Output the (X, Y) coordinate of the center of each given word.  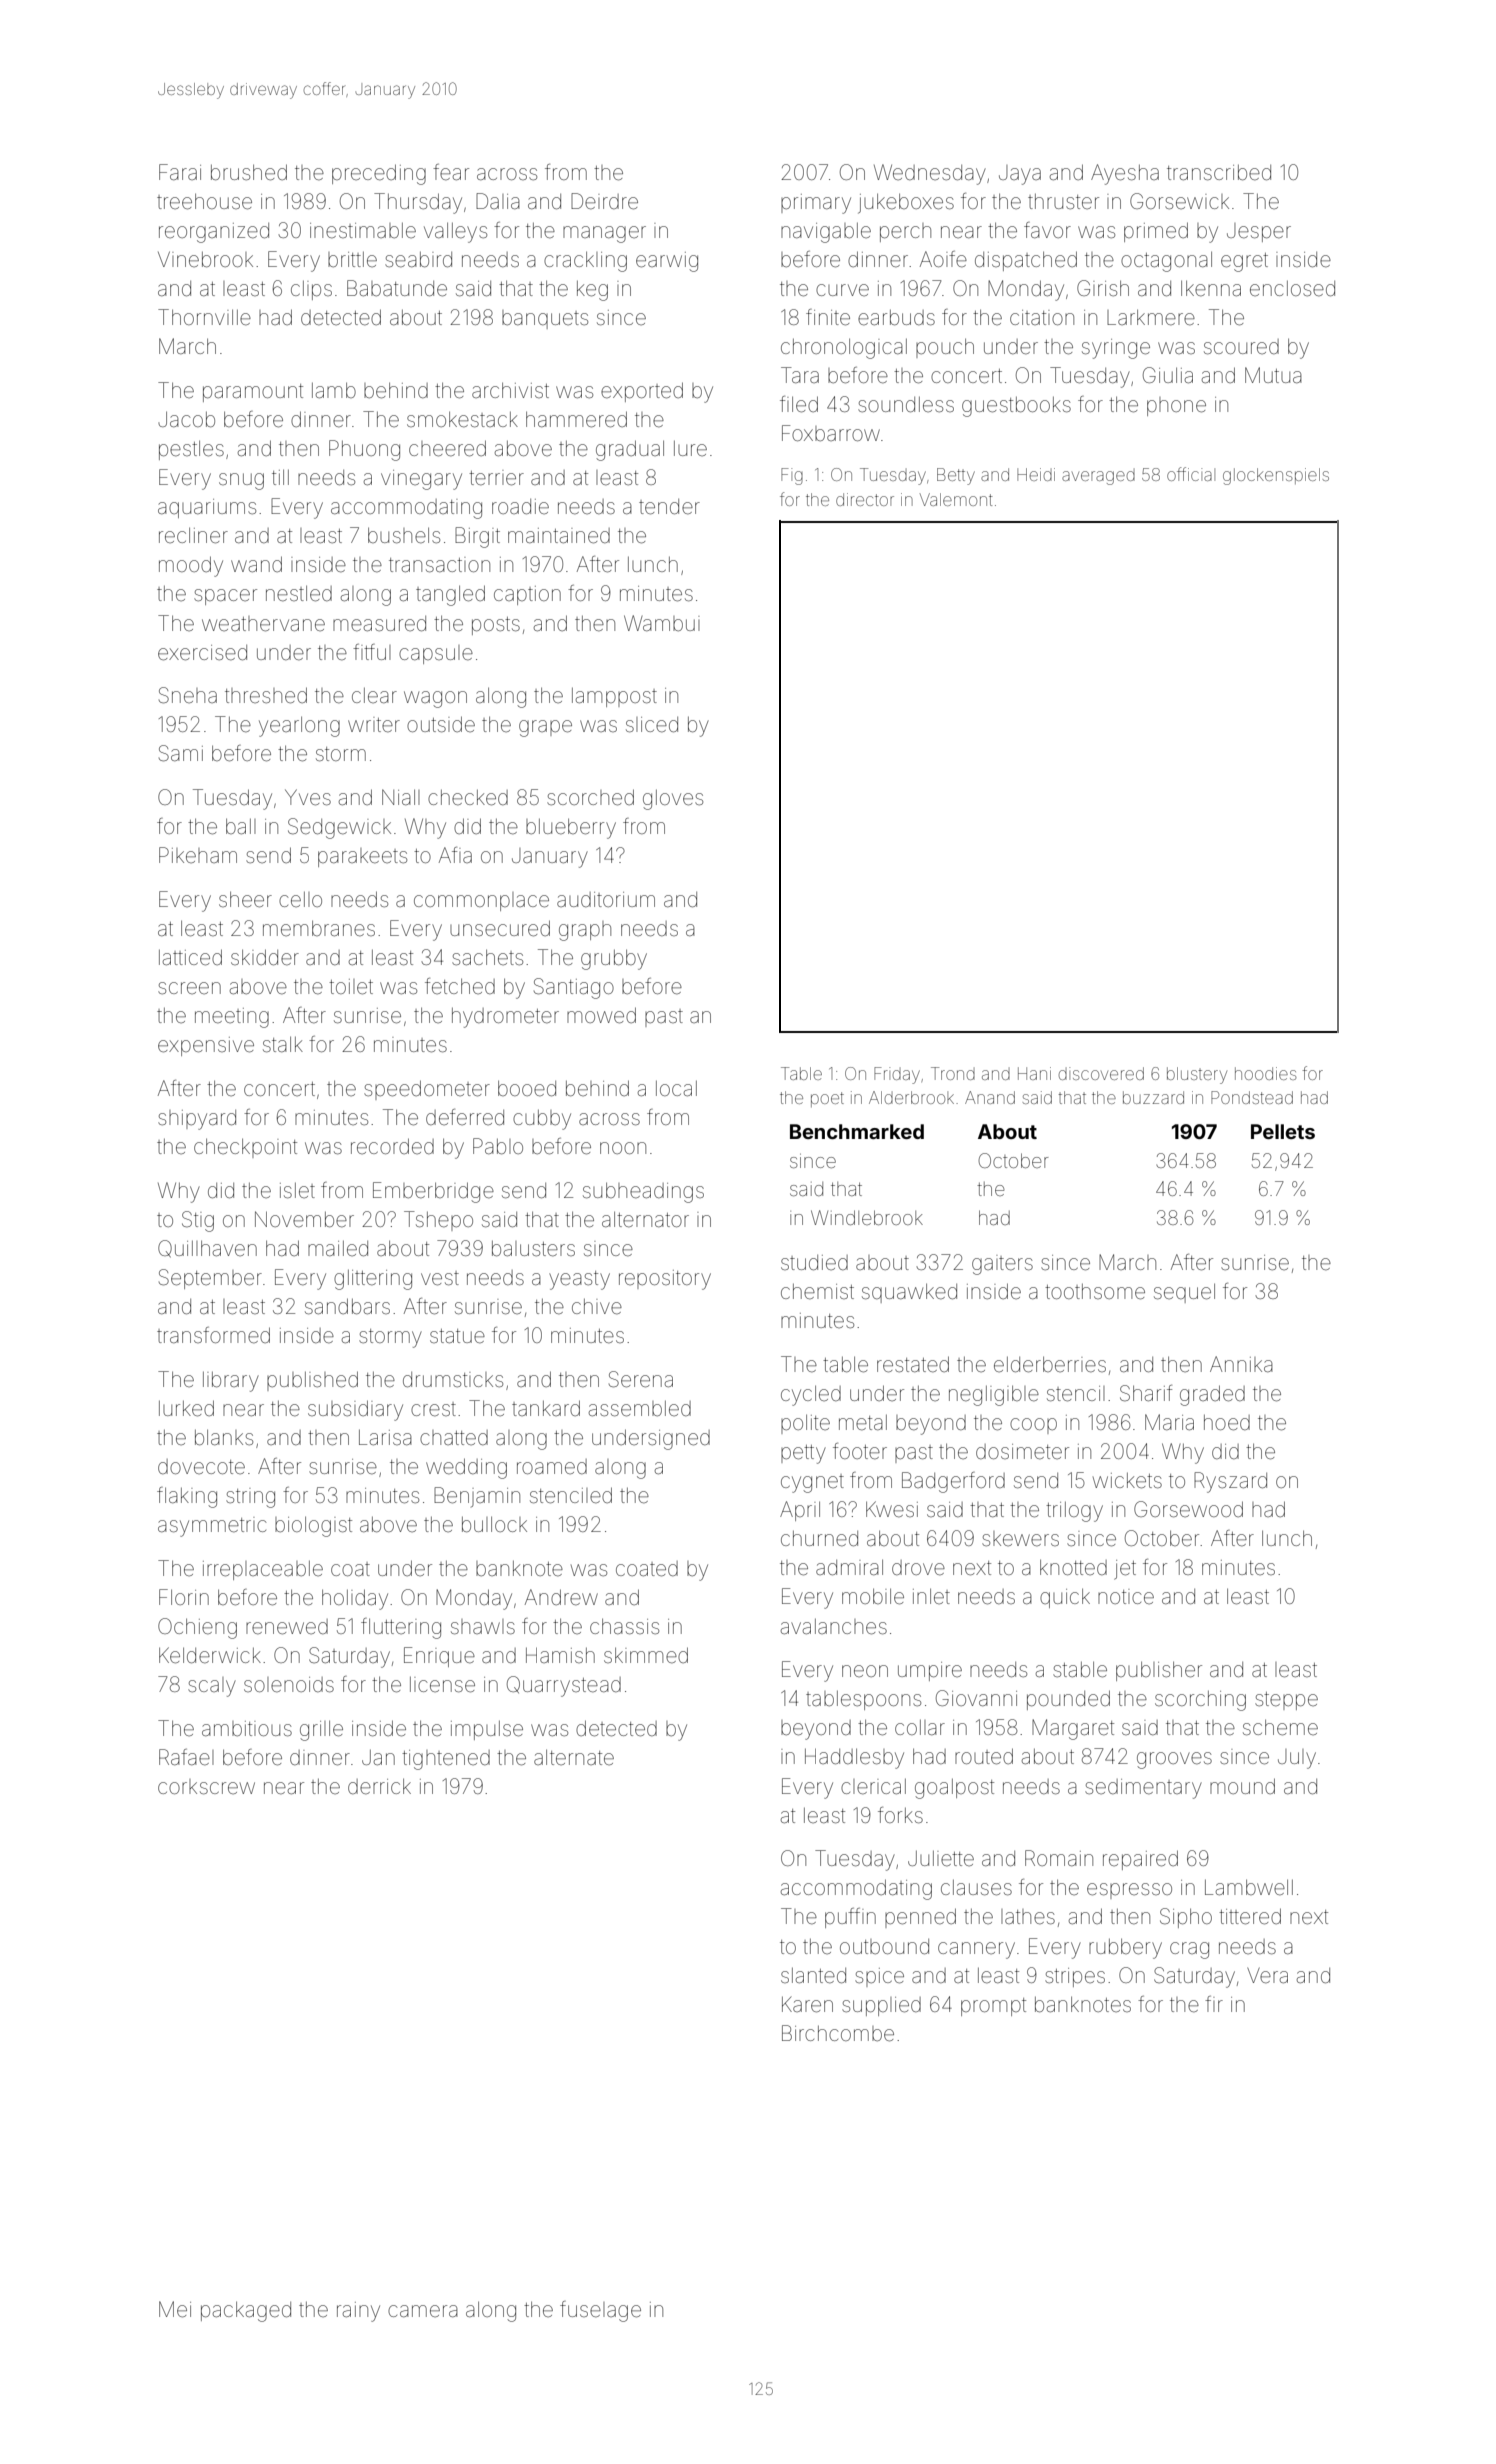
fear (451, 172)
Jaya (1020, 175)
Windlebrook (867, 1217)
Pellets (1283, 1131)
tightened (446, 1760)
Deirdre (604, 201)
